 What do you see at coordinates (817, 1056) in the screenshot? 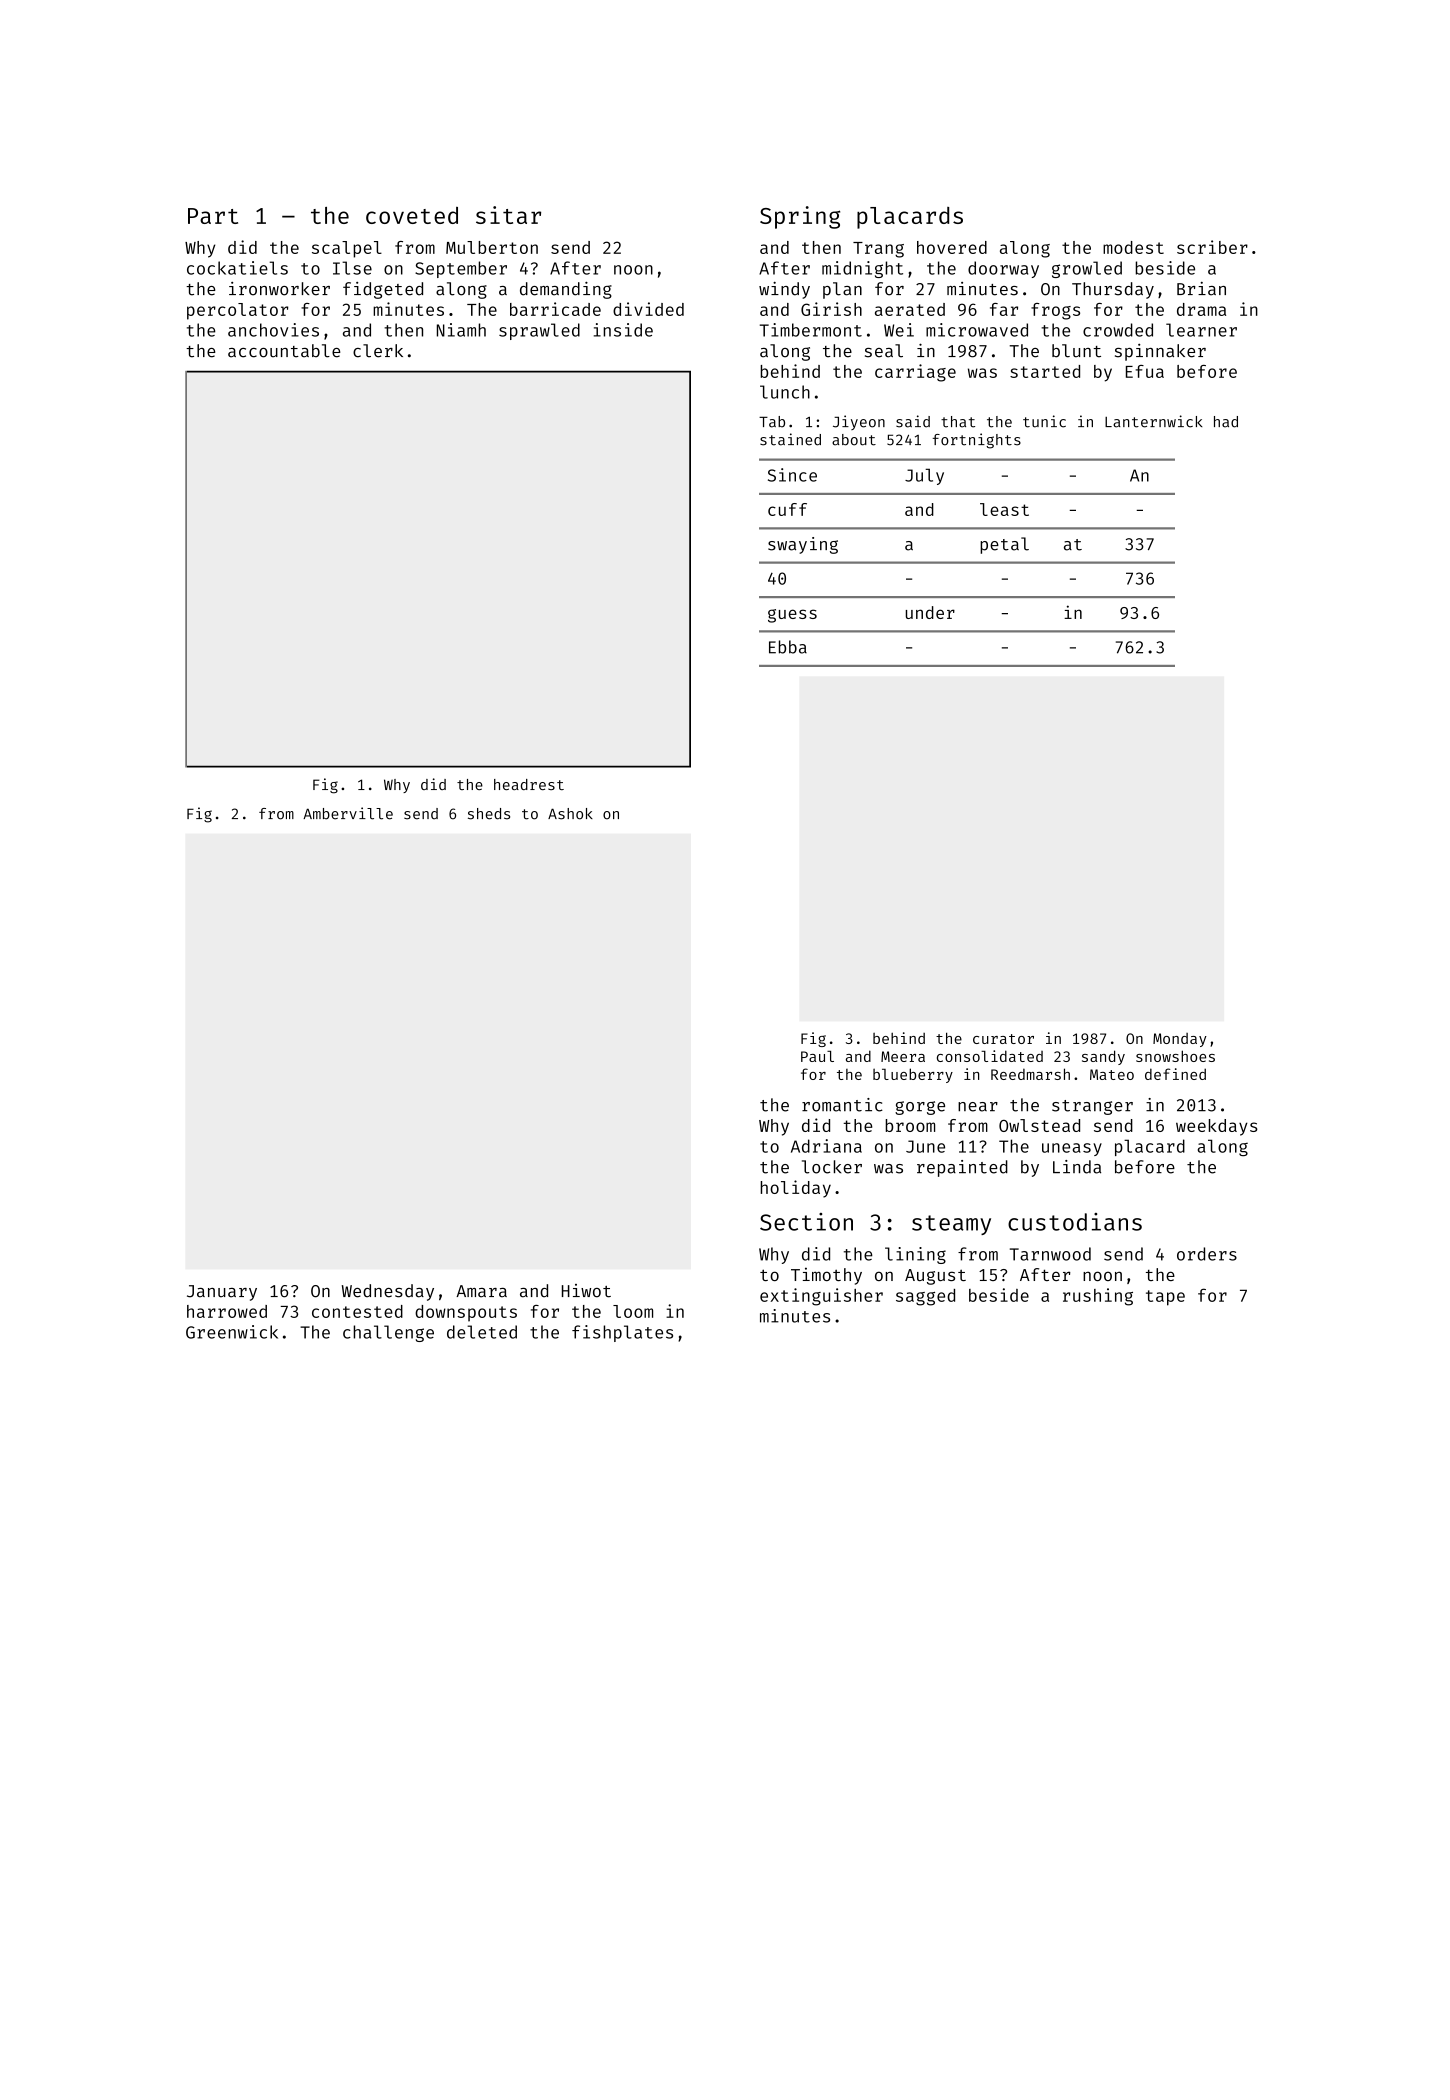
I see `Paul` at bounding box center [817, 1056].
